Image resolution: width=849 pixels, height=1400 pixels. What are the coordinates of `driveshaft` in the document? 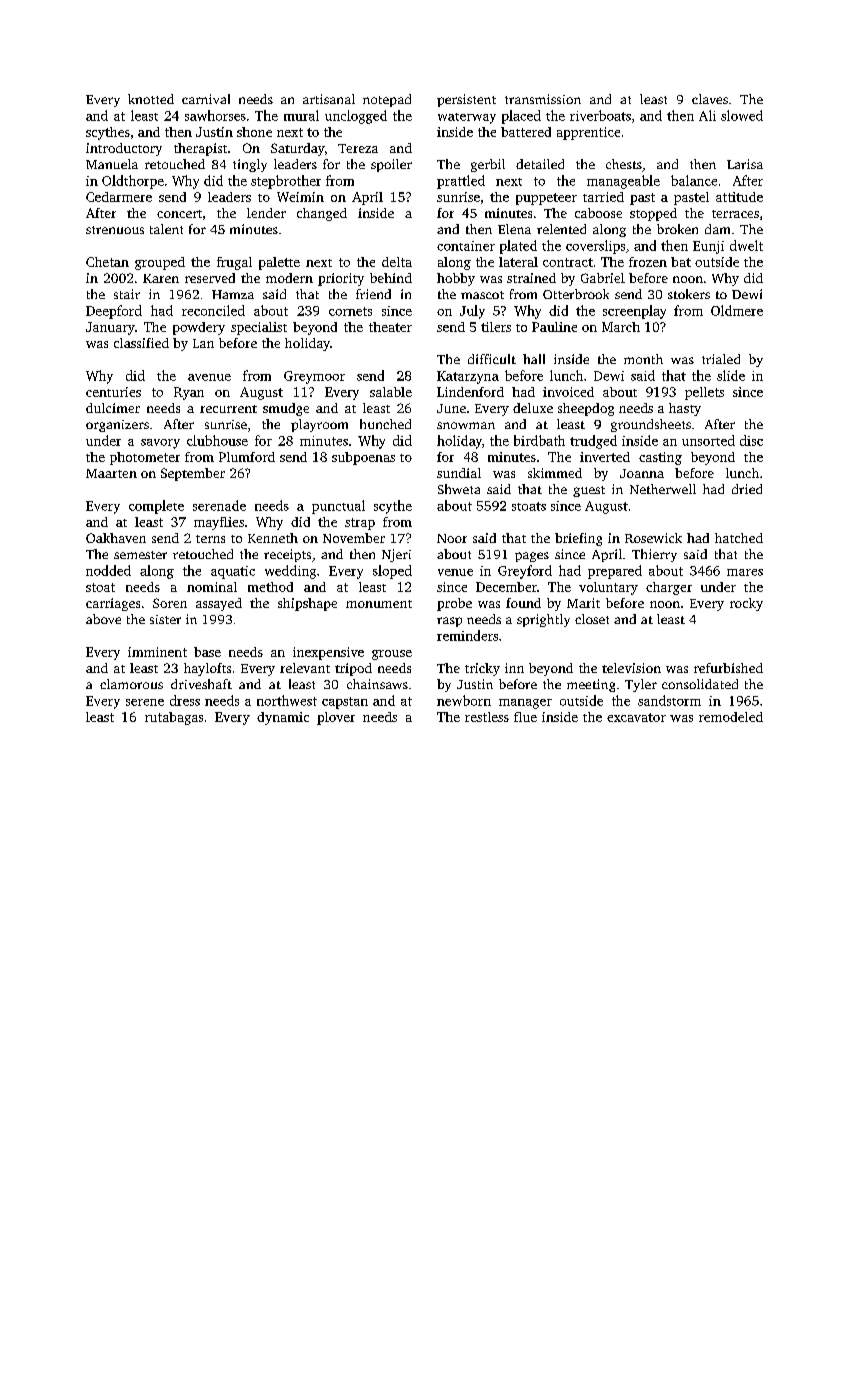 It's located at (201, 684).
